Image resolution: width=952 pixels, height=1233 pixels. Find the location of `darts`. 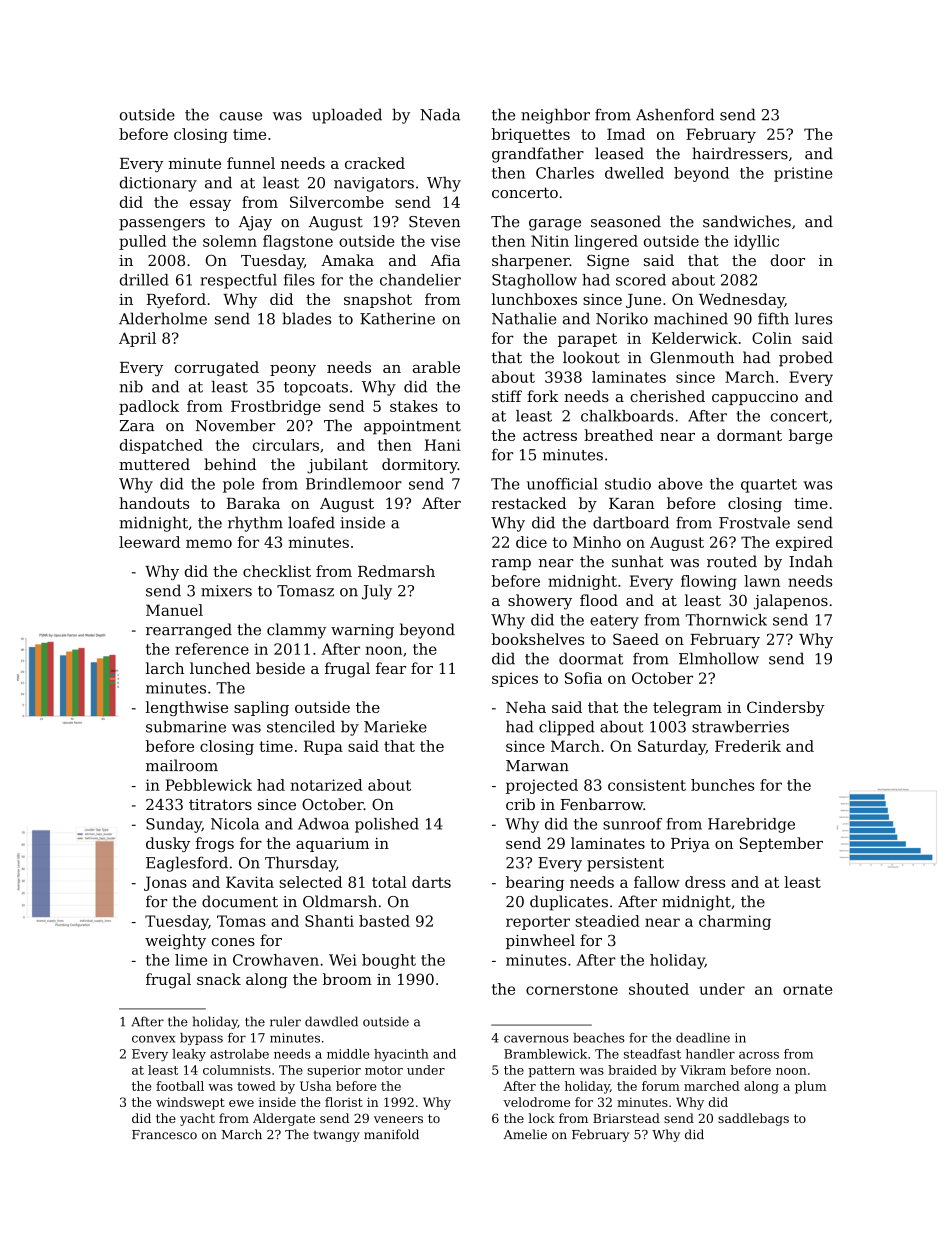

darts is located at coordinates (431, 882).
